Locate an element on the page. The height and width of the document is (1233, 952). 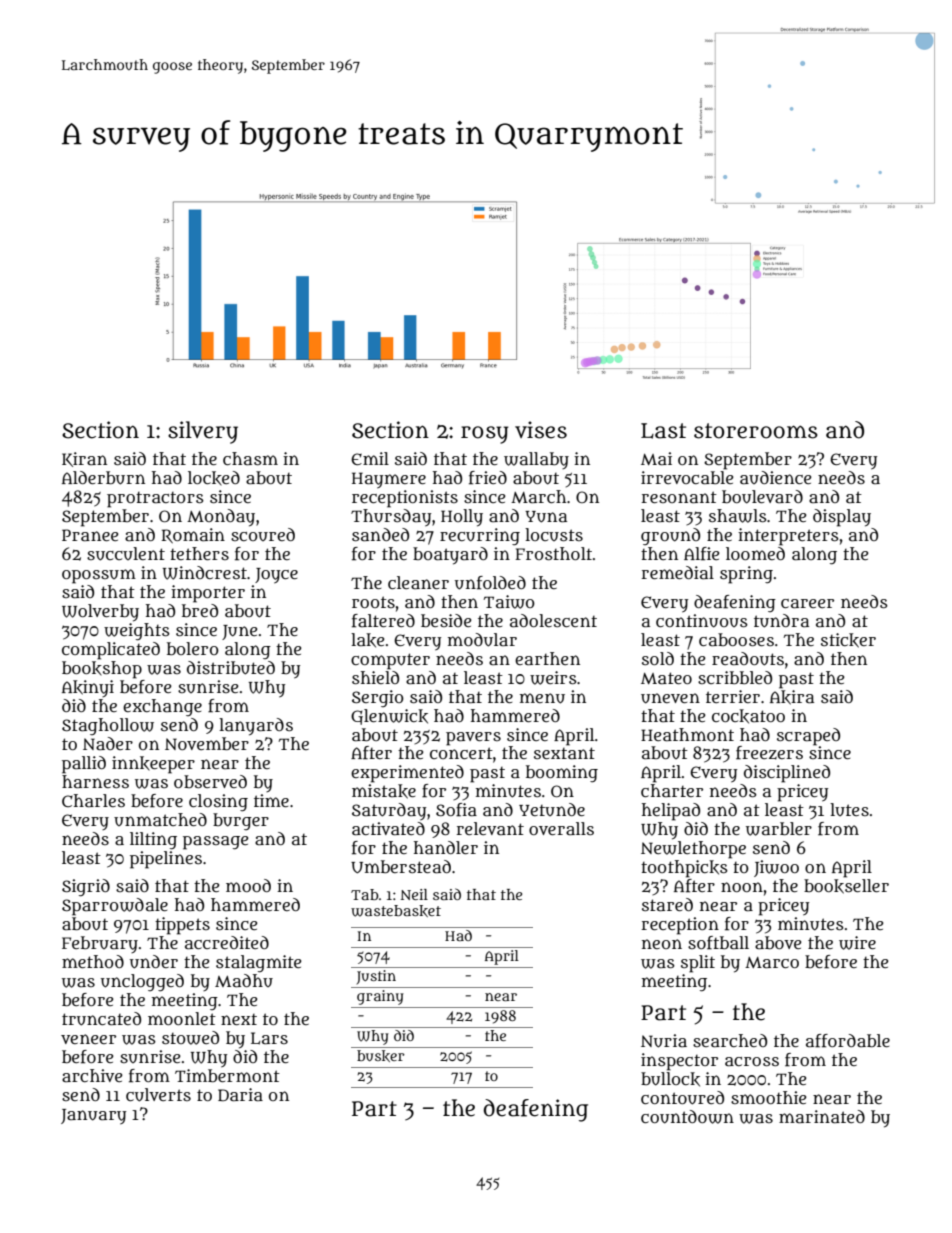
Jiwoo is located at coordinates (776, 868).
